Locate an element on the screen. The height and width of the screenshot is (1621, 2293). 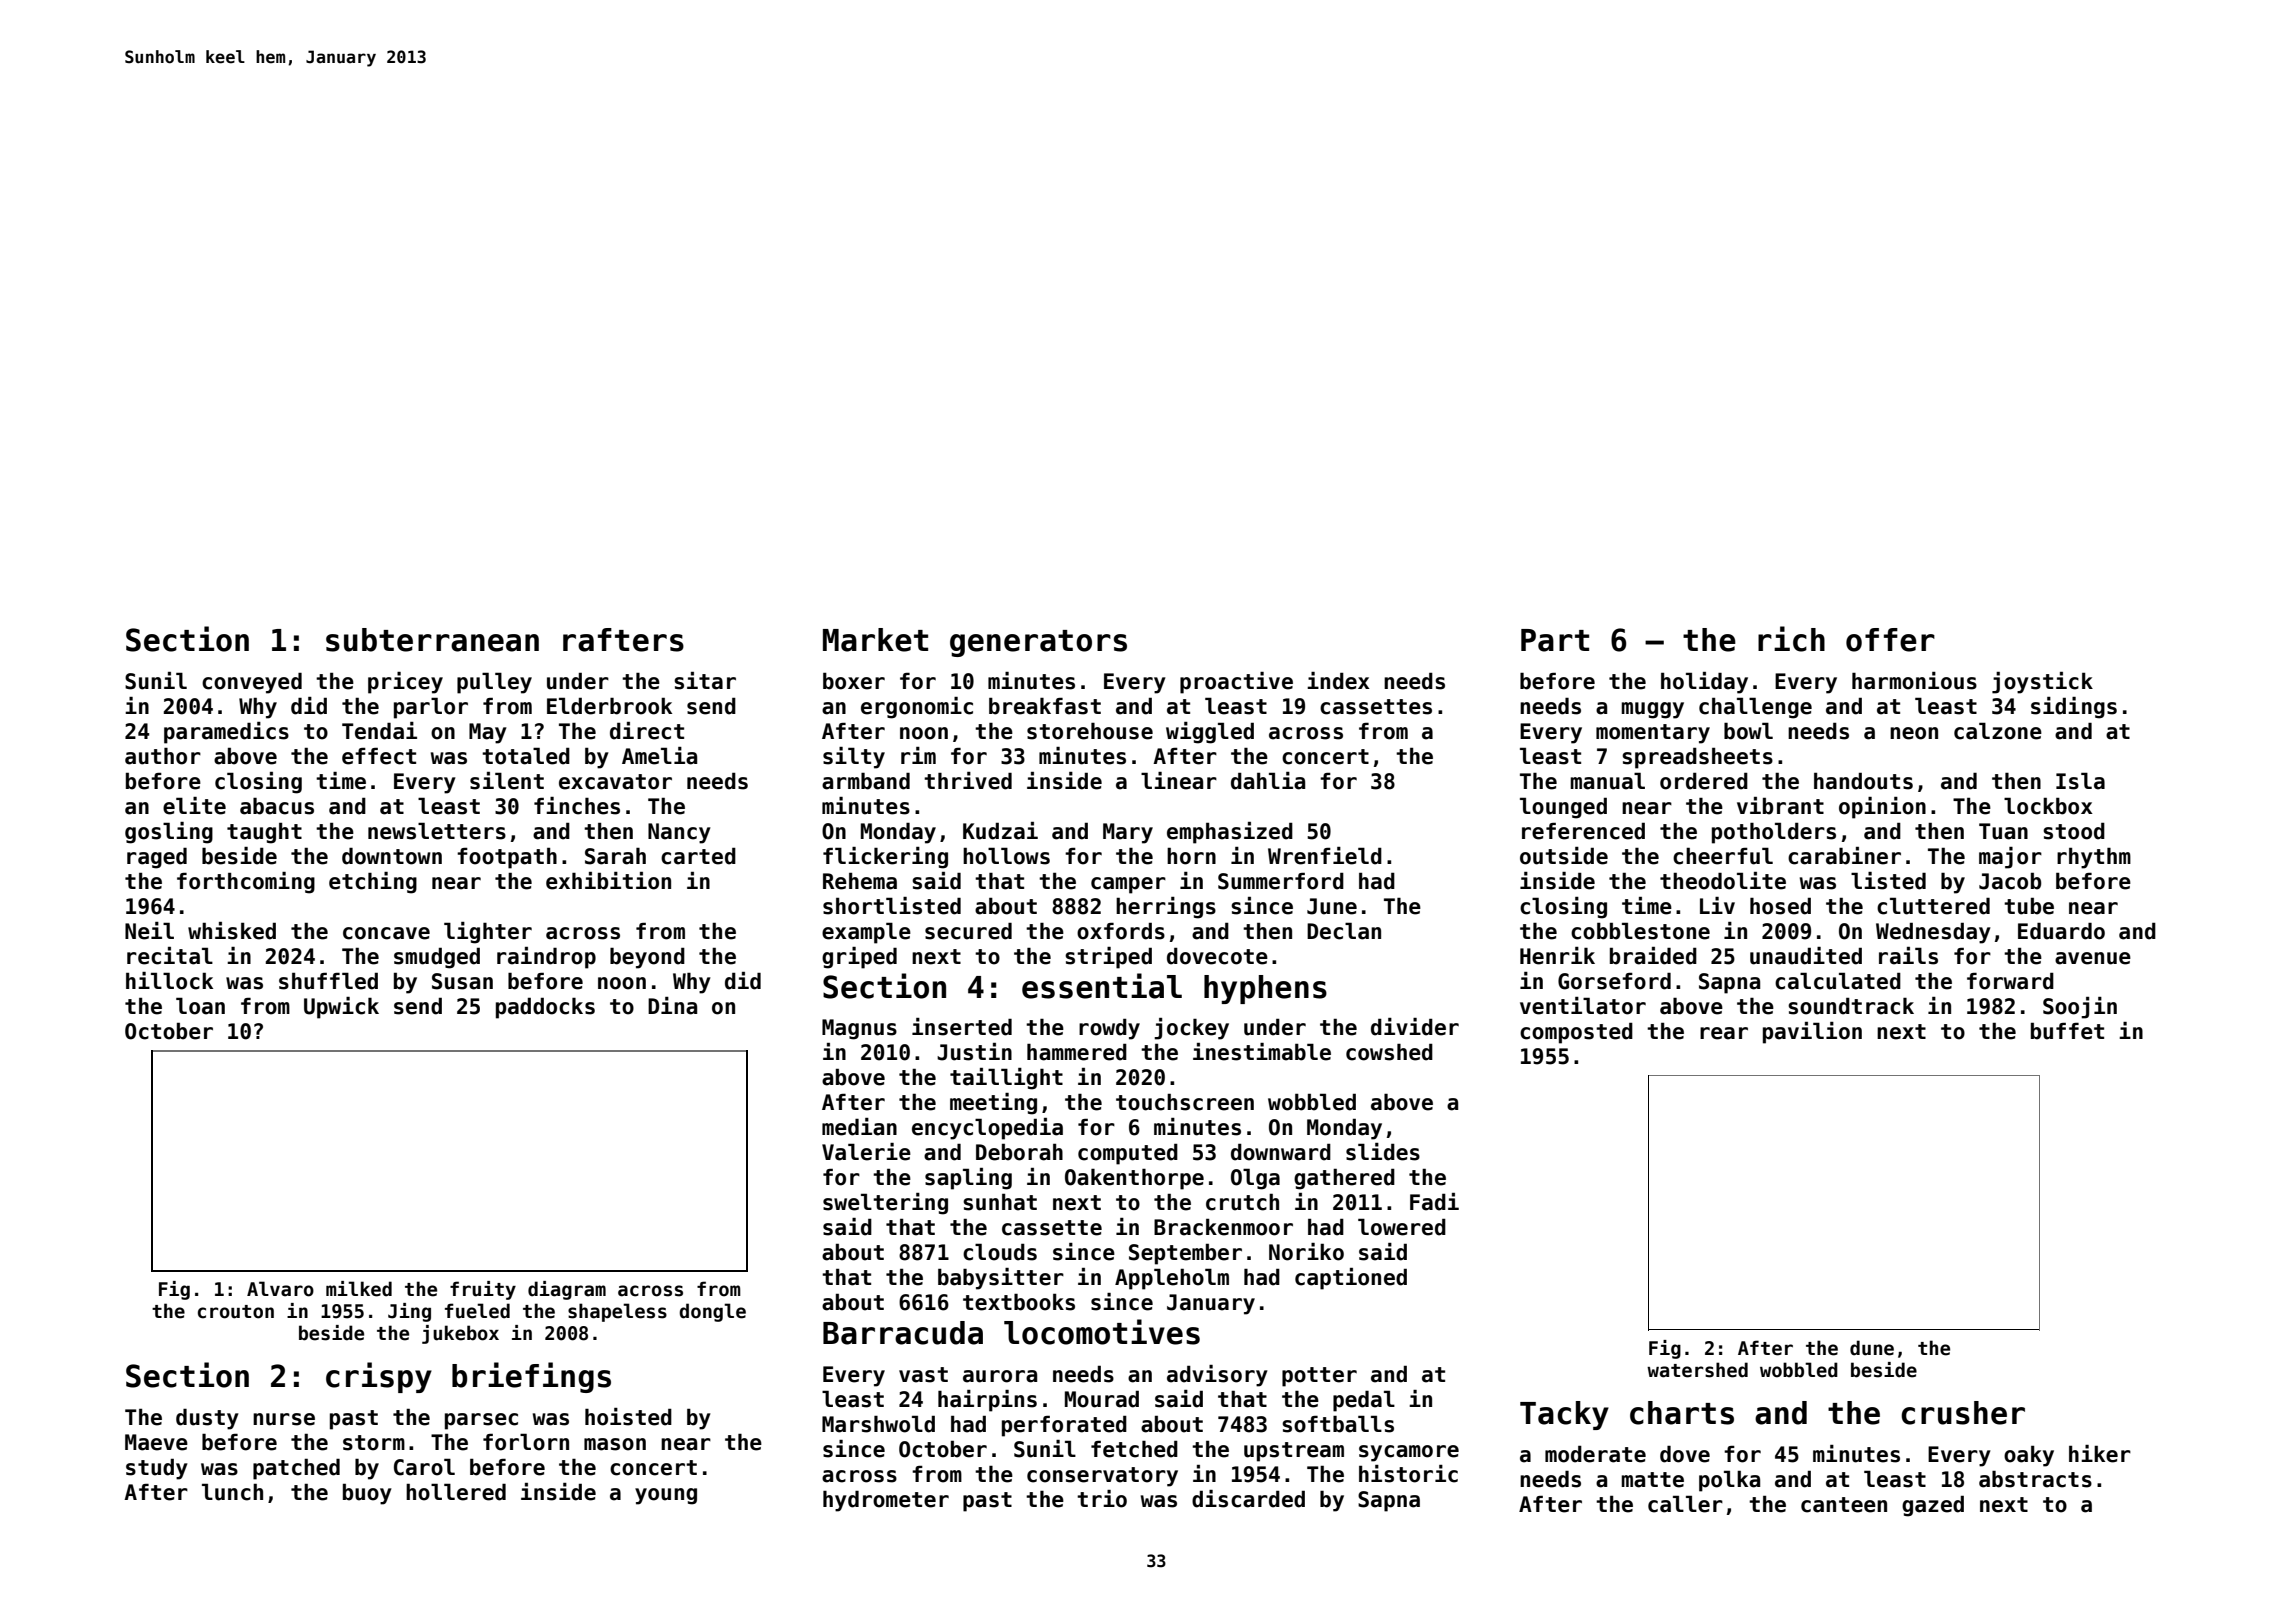
hoisted is located at coordinates (628, 1417).
